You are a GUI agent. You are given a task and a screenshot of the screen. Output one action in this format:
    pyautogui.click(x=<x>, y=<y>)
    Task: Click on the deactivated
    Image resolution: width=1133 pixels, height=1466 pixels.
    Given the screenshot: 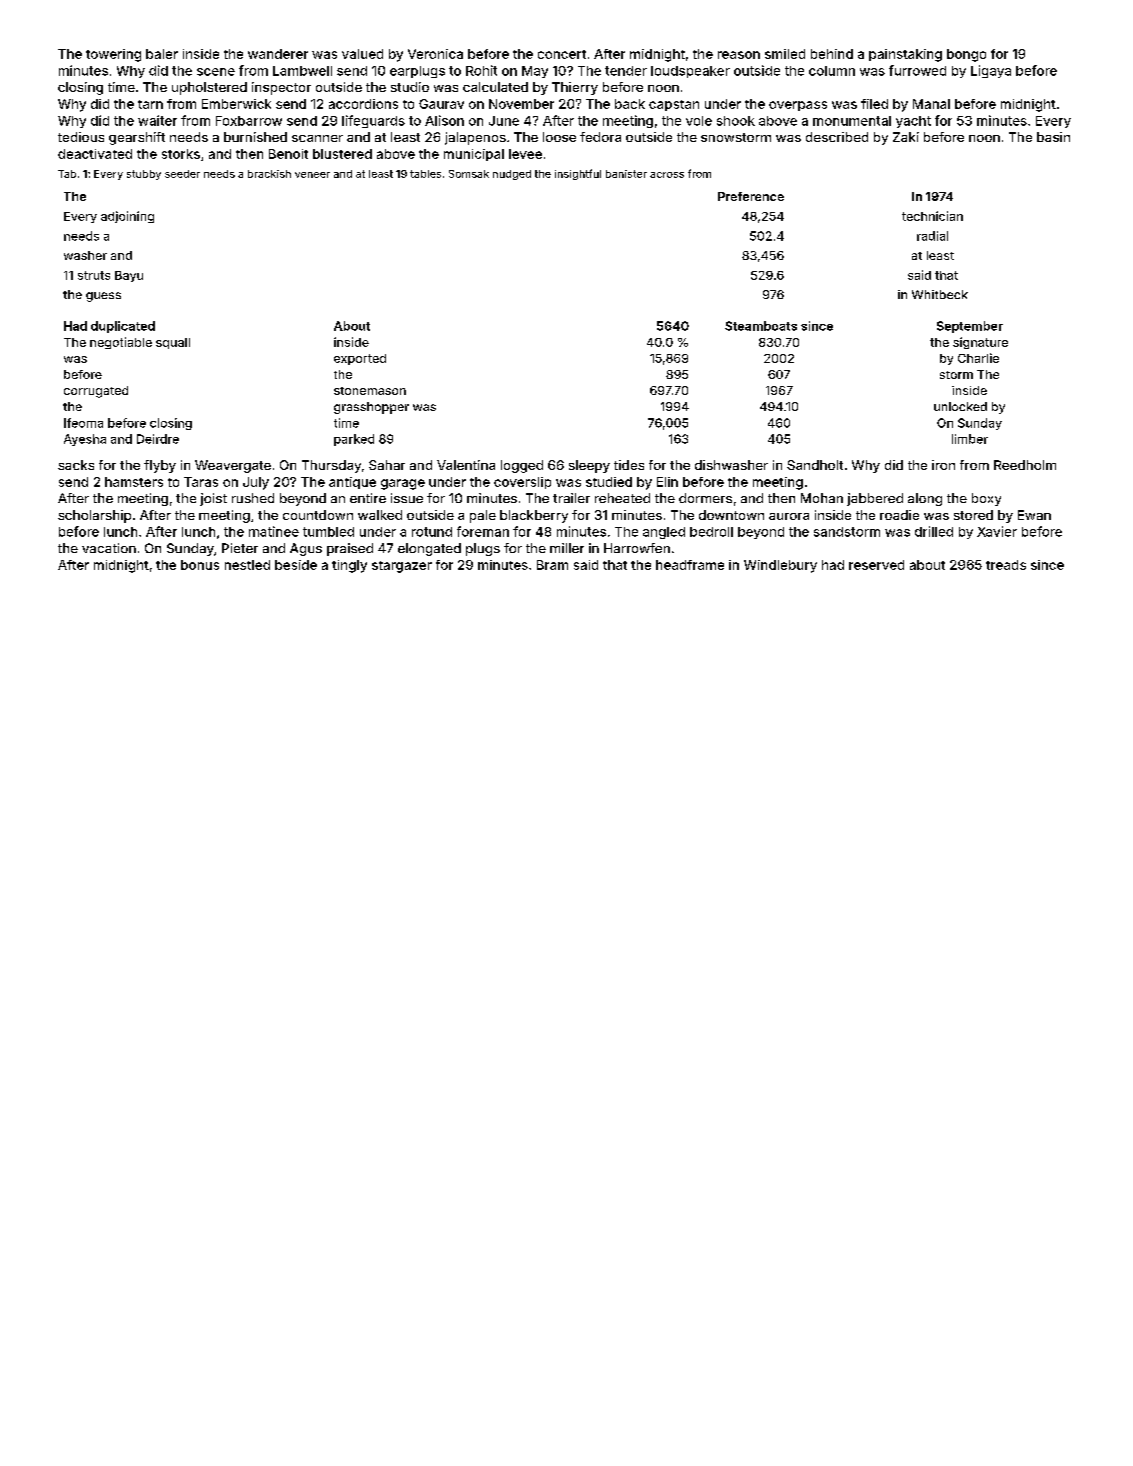 What is the action you would take?
    pyautogui.click(x=95, y=154)
